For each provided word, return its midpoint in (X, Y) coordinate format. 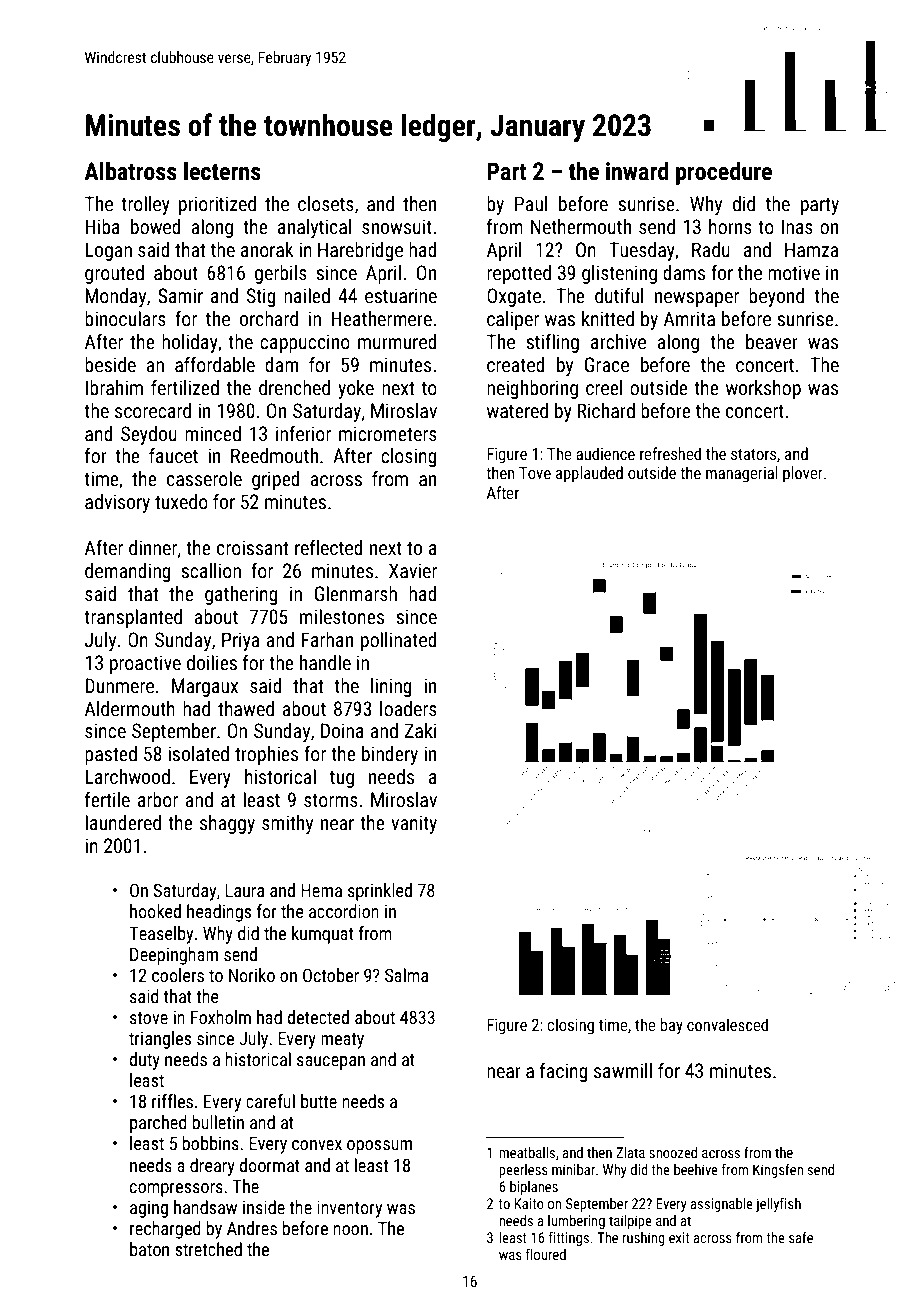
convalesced (727, 1024)
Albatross (130, 171)
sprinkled (380, 892)
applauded (589, 474)
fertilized (185, 387)
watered (517, 410)
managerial (742, 474)
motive (794, 272)
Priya (240, 641)
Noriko (252, 975)
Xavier (413, 570)
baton (149, 1249)
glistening (619, 274)
